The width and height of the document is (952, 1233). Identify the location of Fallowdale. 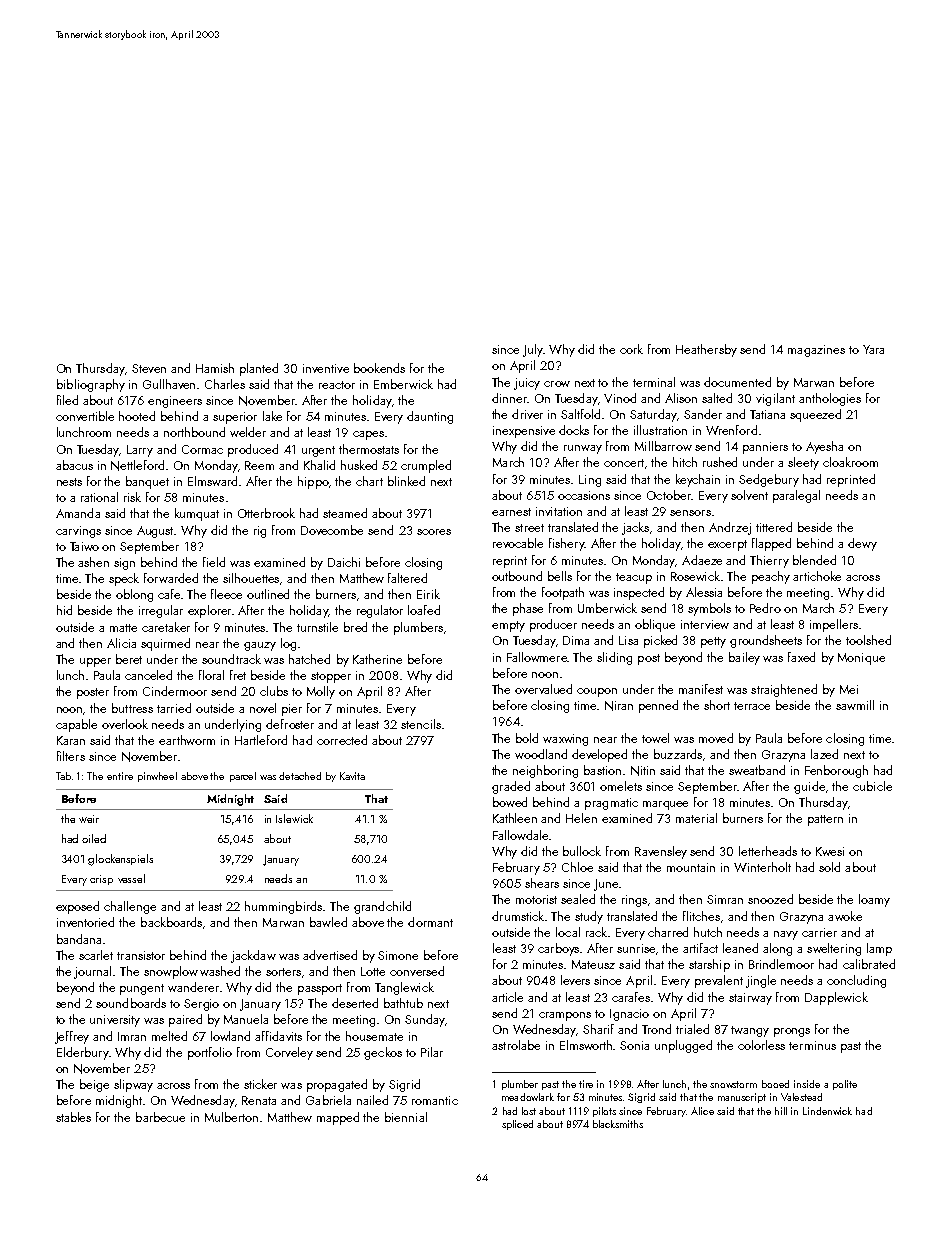
(520, 835).
